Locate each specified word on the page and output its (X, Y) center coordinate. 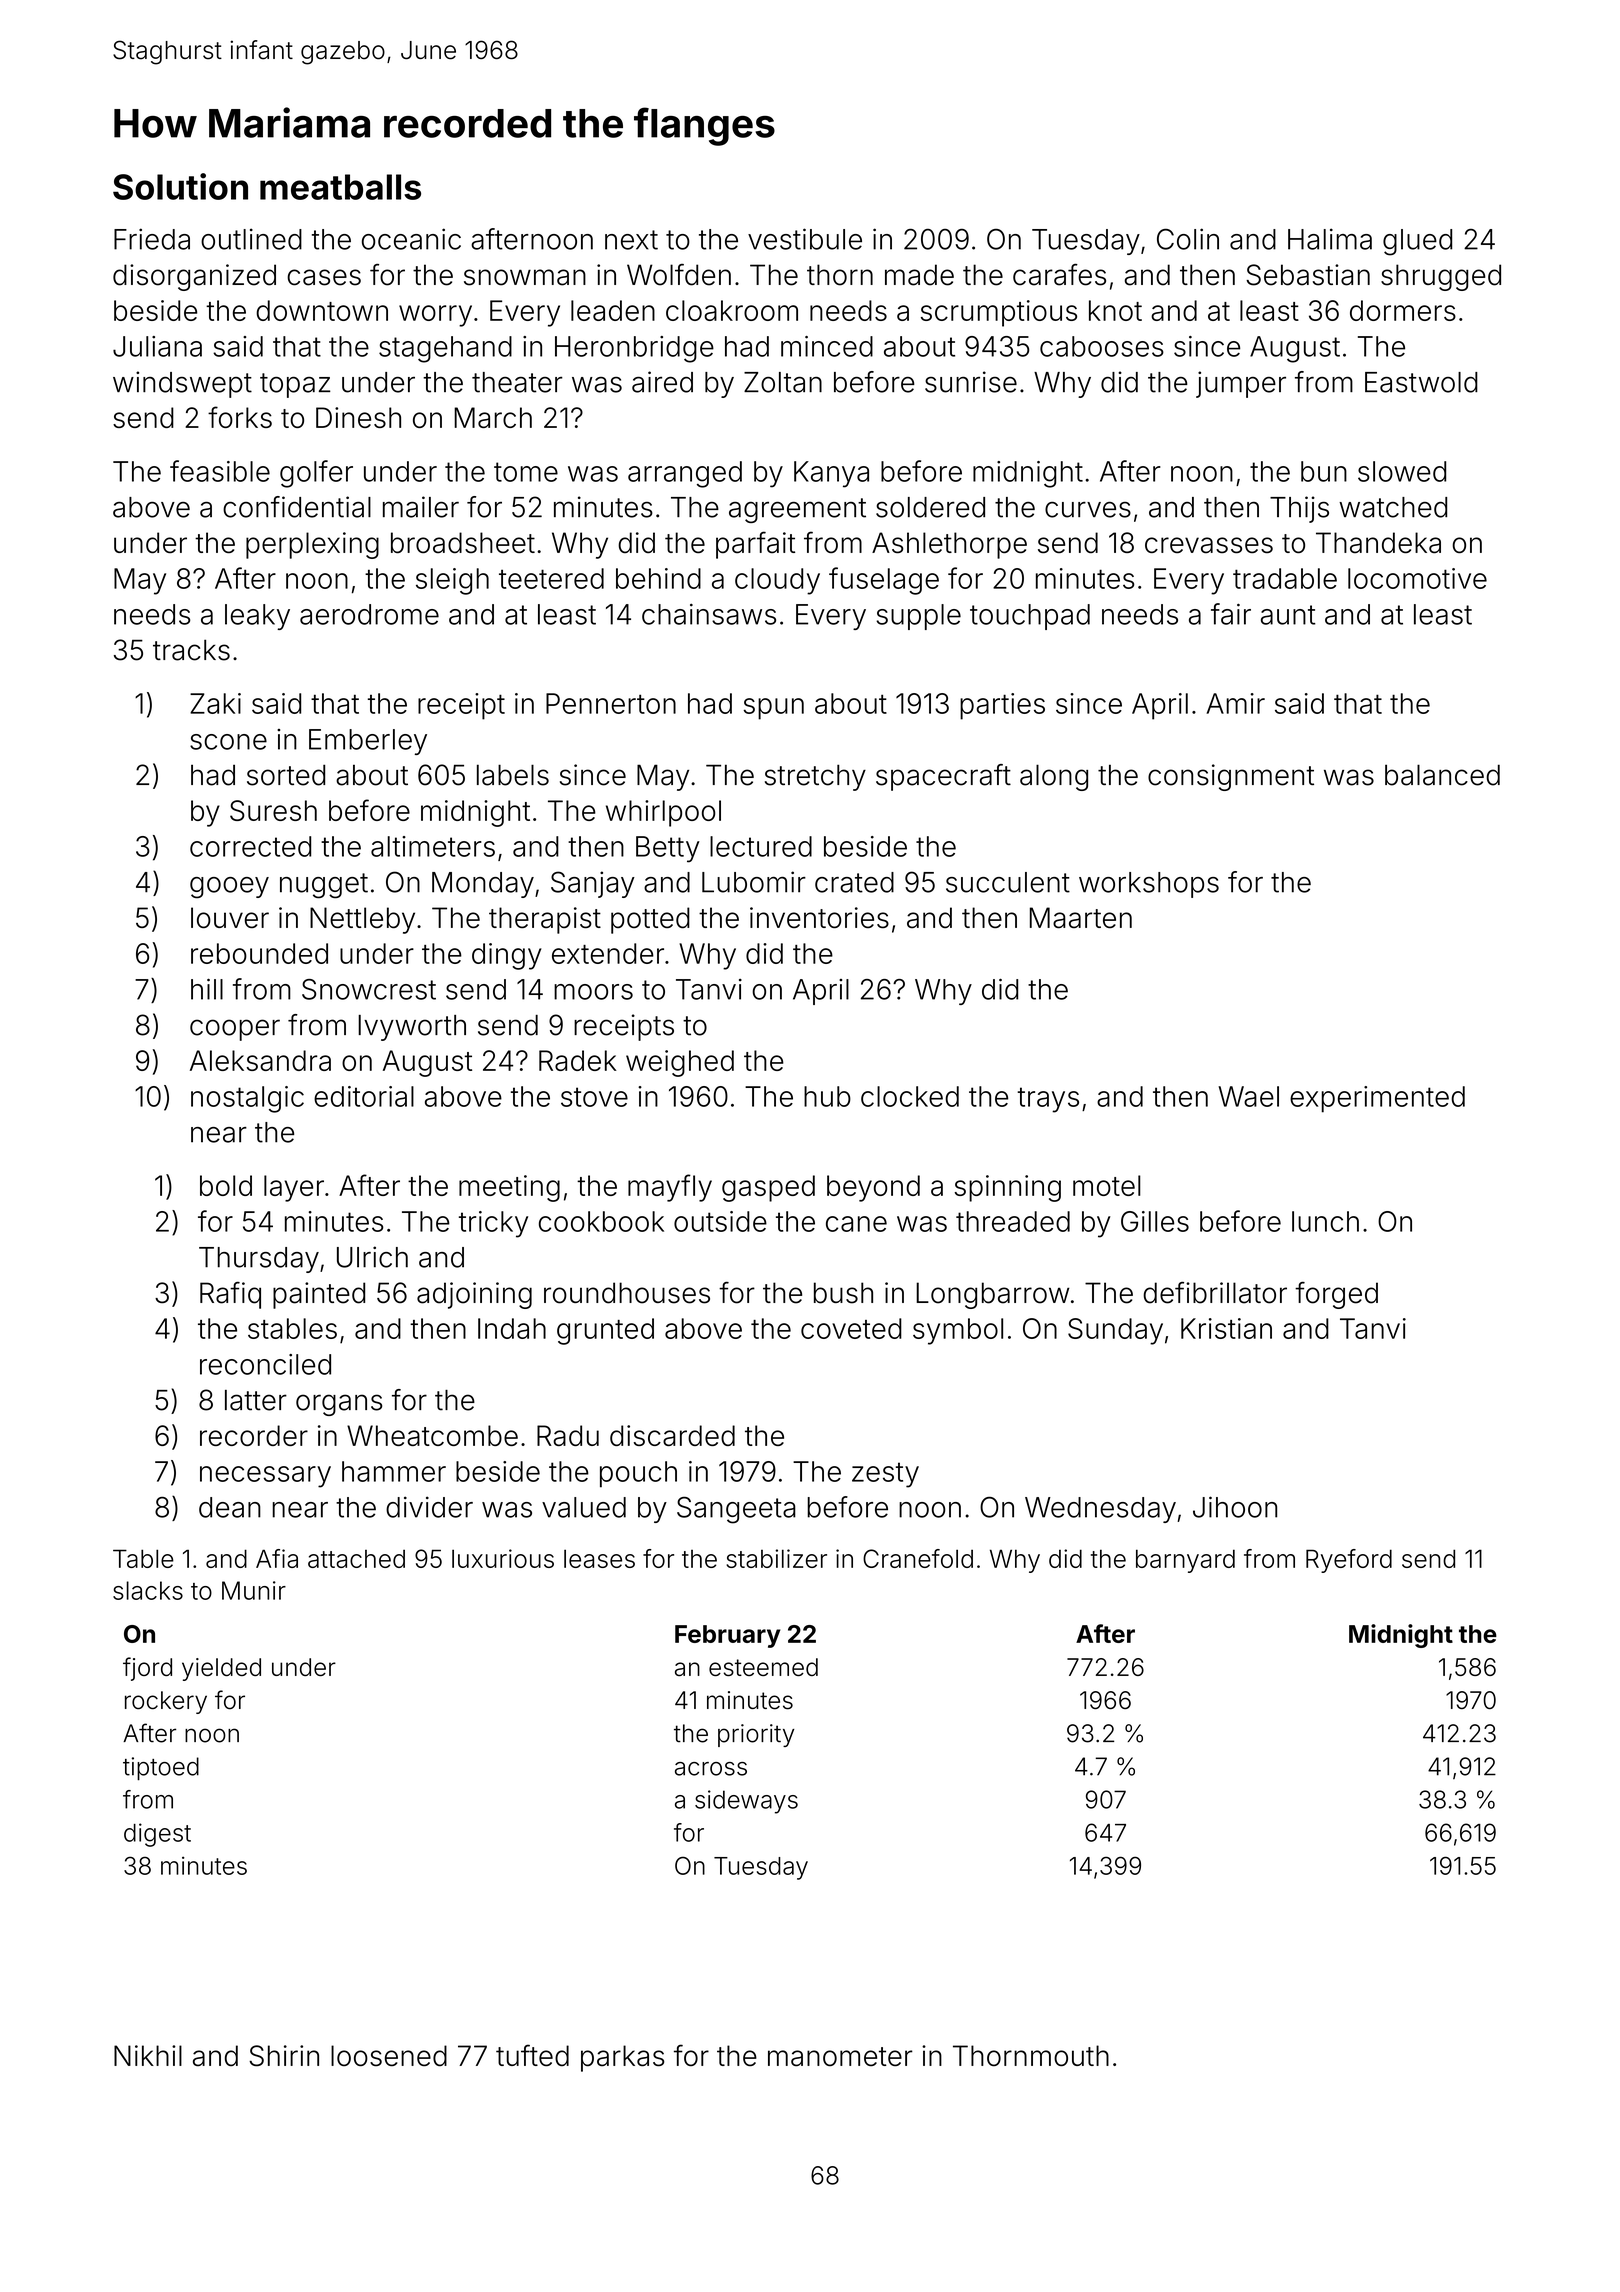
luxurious (503, 1558)
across (711, 1769)
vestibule (805, 239)
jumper (1241, 384)
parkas (622, 2058)
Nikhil (148, 2055)
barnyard (1185, 1561)
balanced (1442, 775)
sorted (286, 775)
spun (773, 709)
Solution (180, 186)
